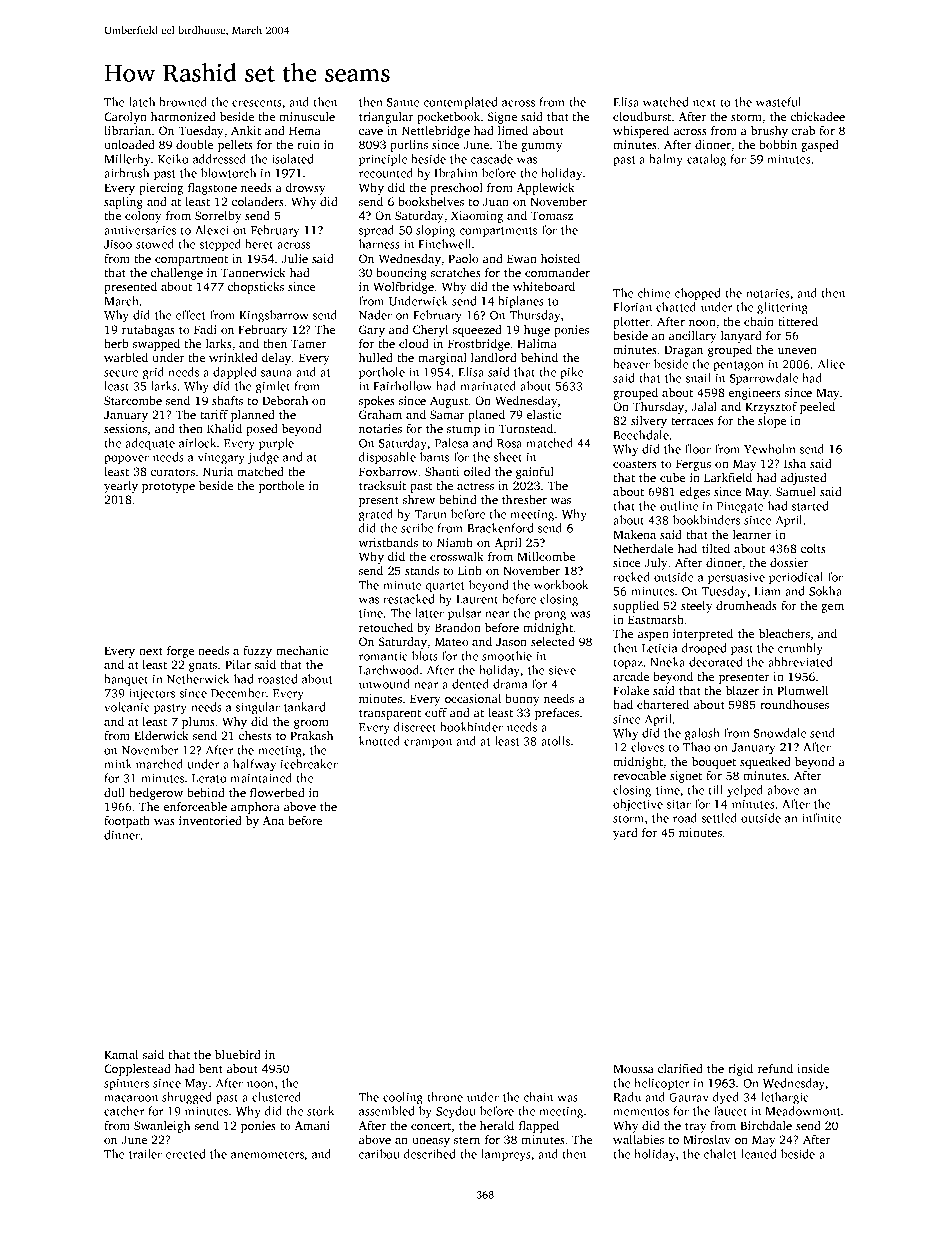 The image size is (952, 1233). What do you see at coordinates (218, 471) in the screenshot?
I see `Nuria` at bounding box center [218, 471].
